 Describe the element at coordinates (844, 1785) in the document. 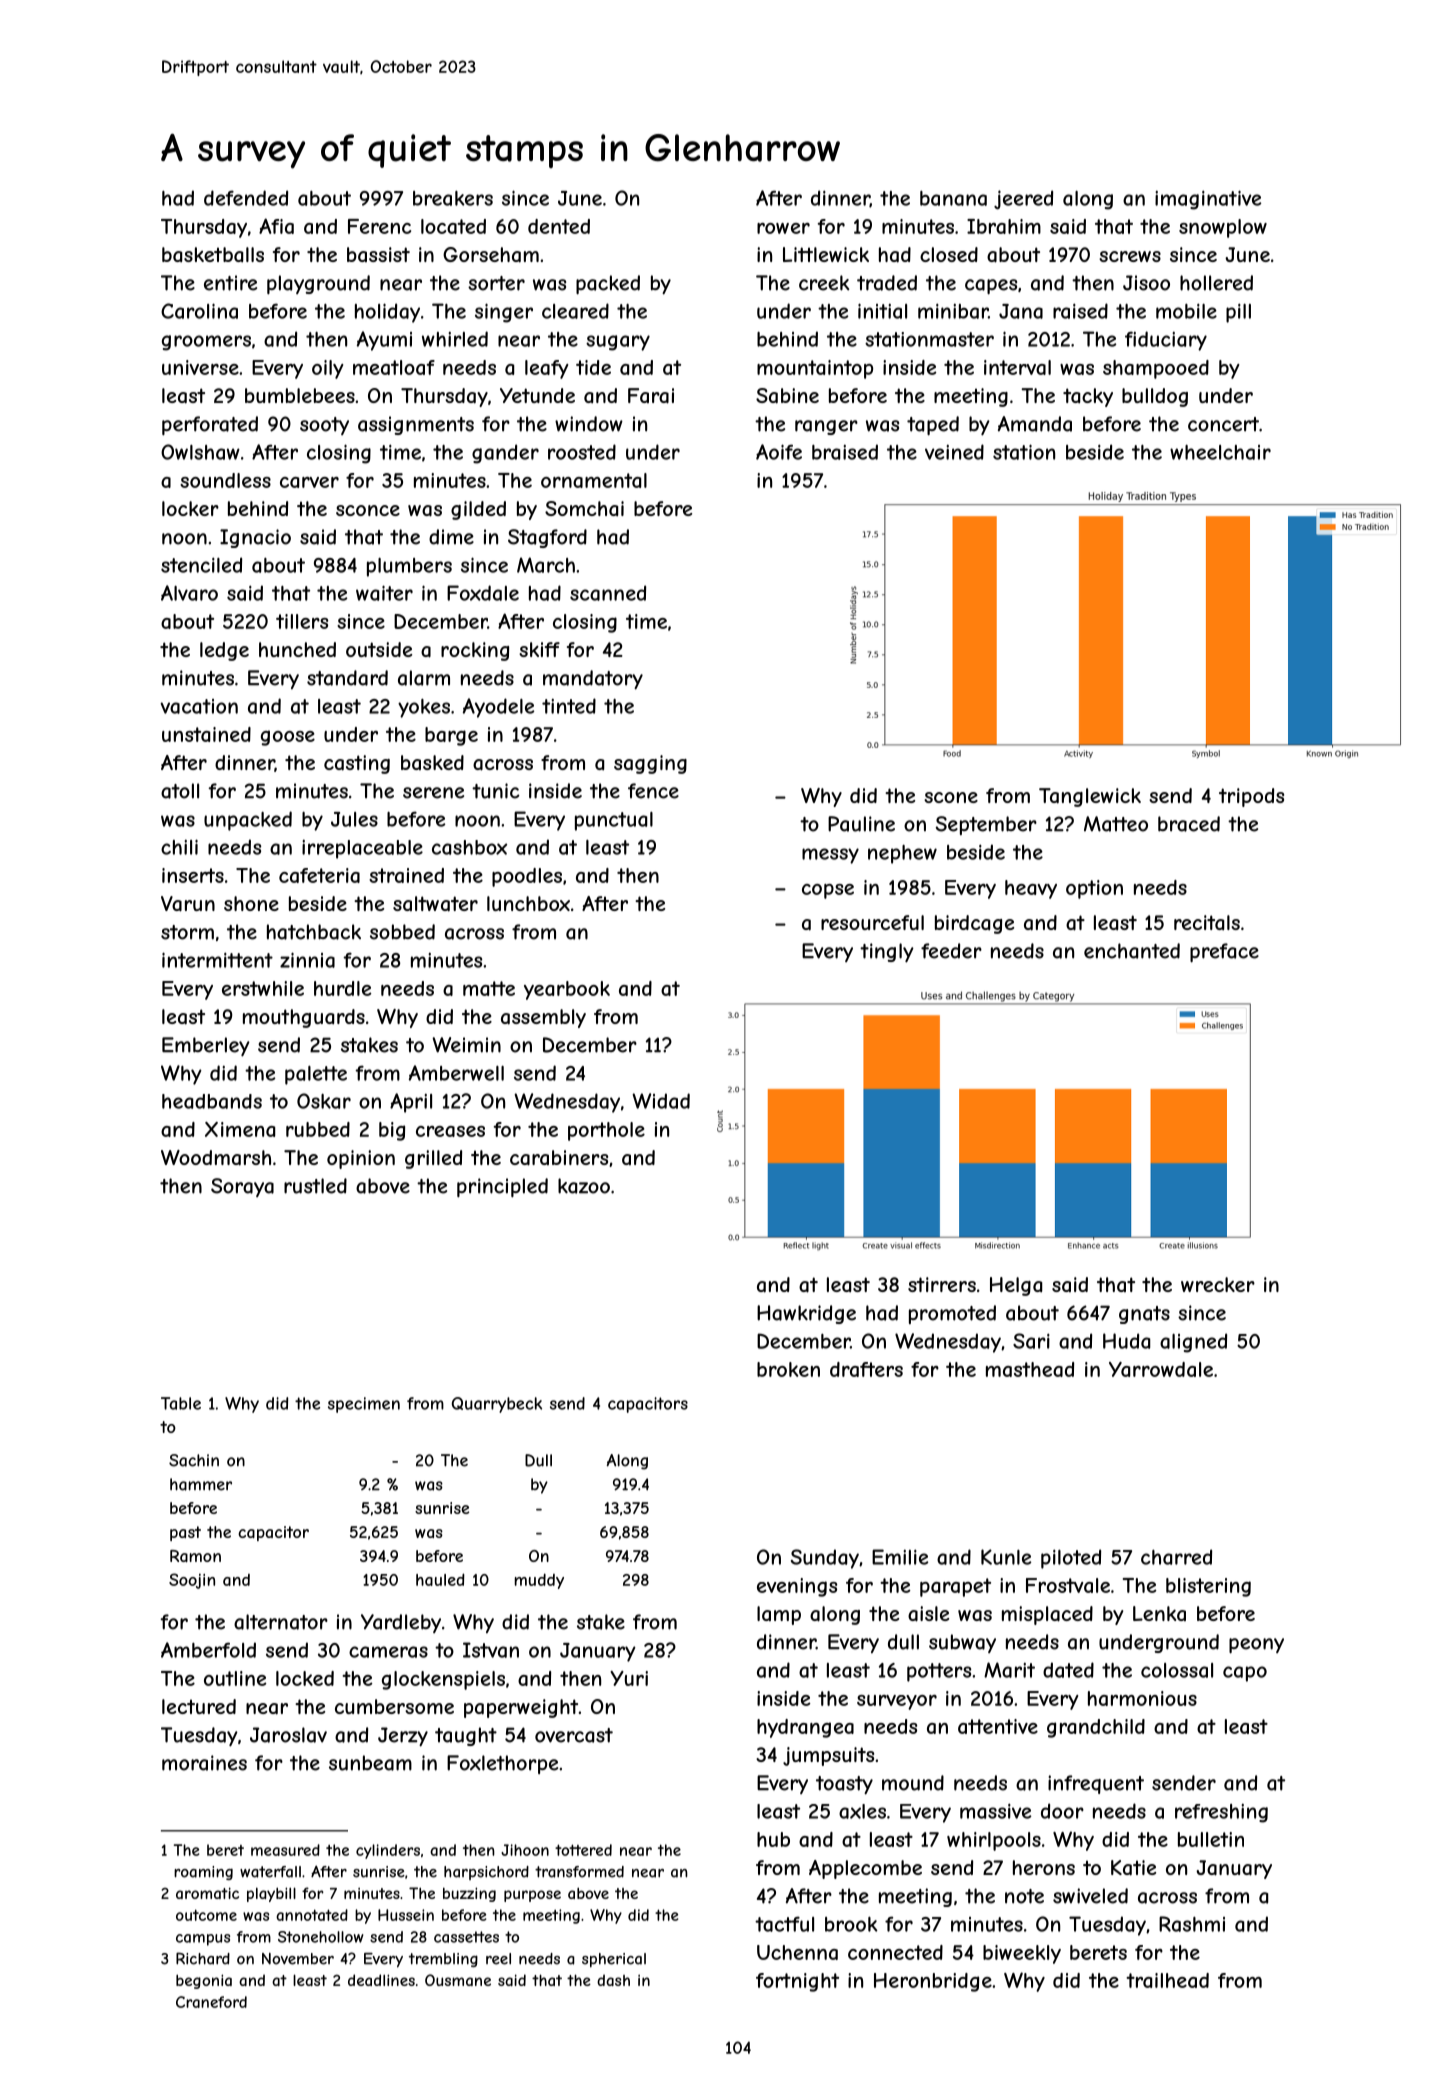

I see `toasty` at that location.
